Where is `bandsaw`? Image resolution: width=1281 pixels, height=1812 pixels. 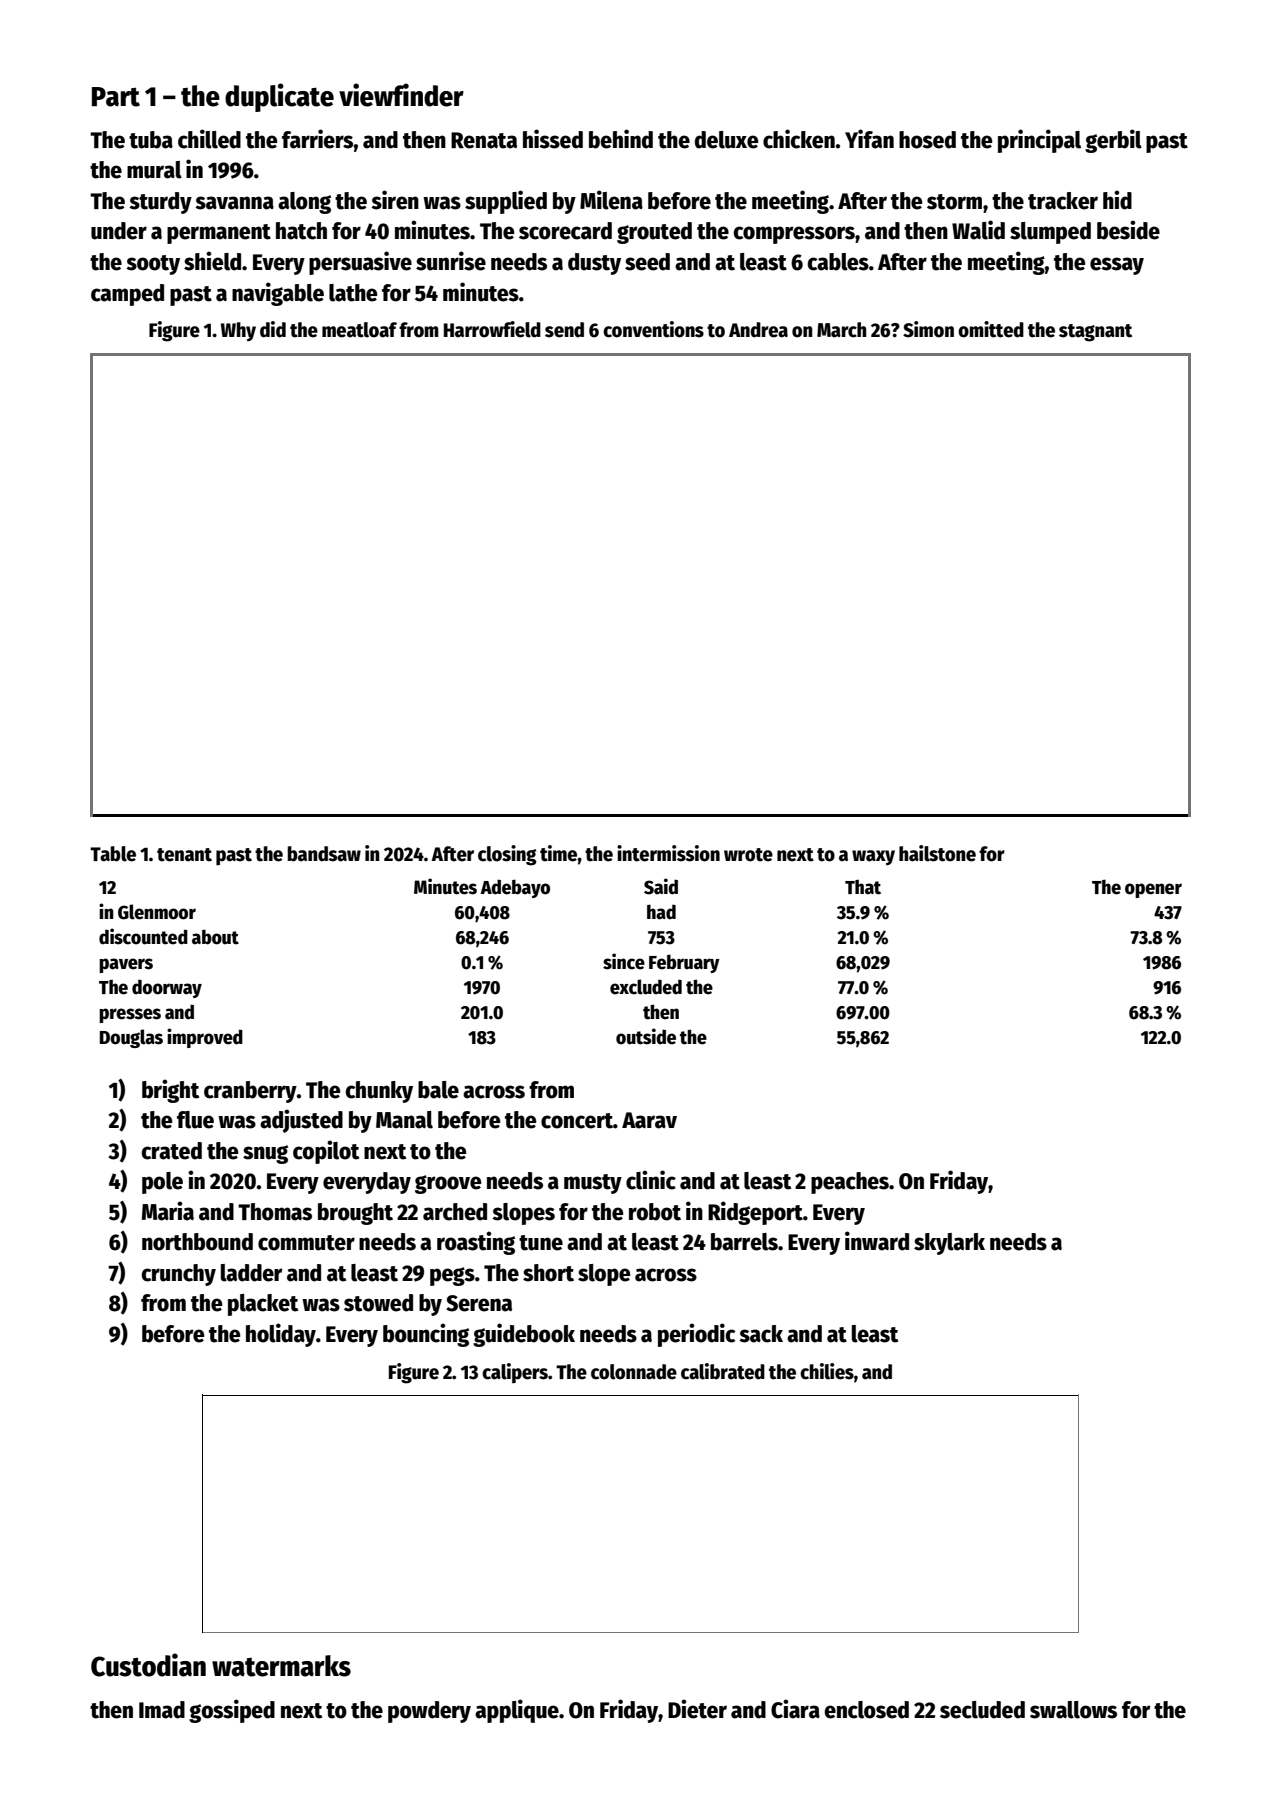
bandsaw is located at coordinates (324, 854).
